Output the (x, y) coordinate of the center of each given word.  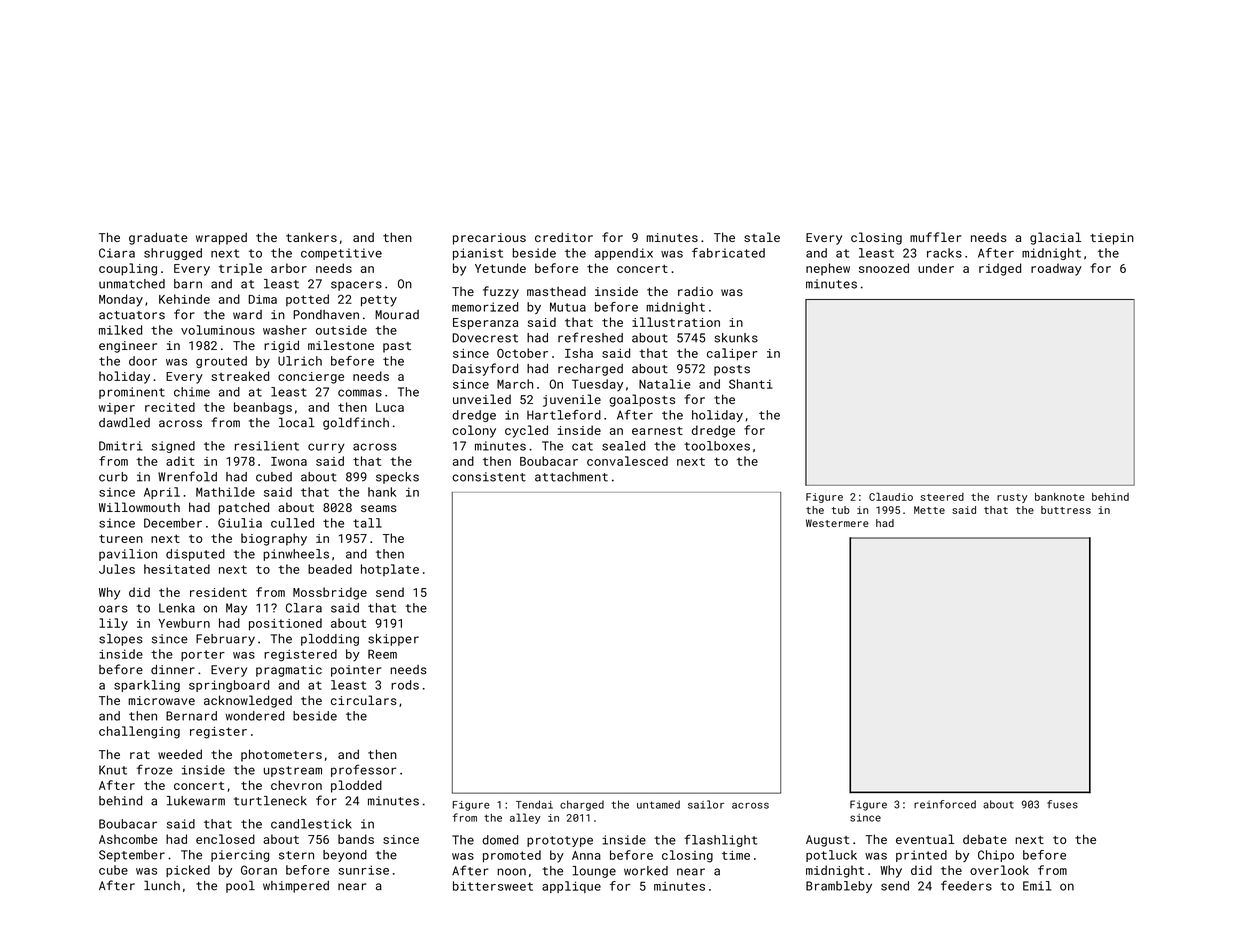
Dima (263, 299)
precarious (489, 239)
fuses (1062, 804)
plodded (356, 786)
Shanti (751, 384)
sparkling (147, 686)
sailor (706, 804)
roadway (1056, 269)
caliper (732, 354)
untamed (658, 804)
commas (360, 393)
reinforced (945, 804)
